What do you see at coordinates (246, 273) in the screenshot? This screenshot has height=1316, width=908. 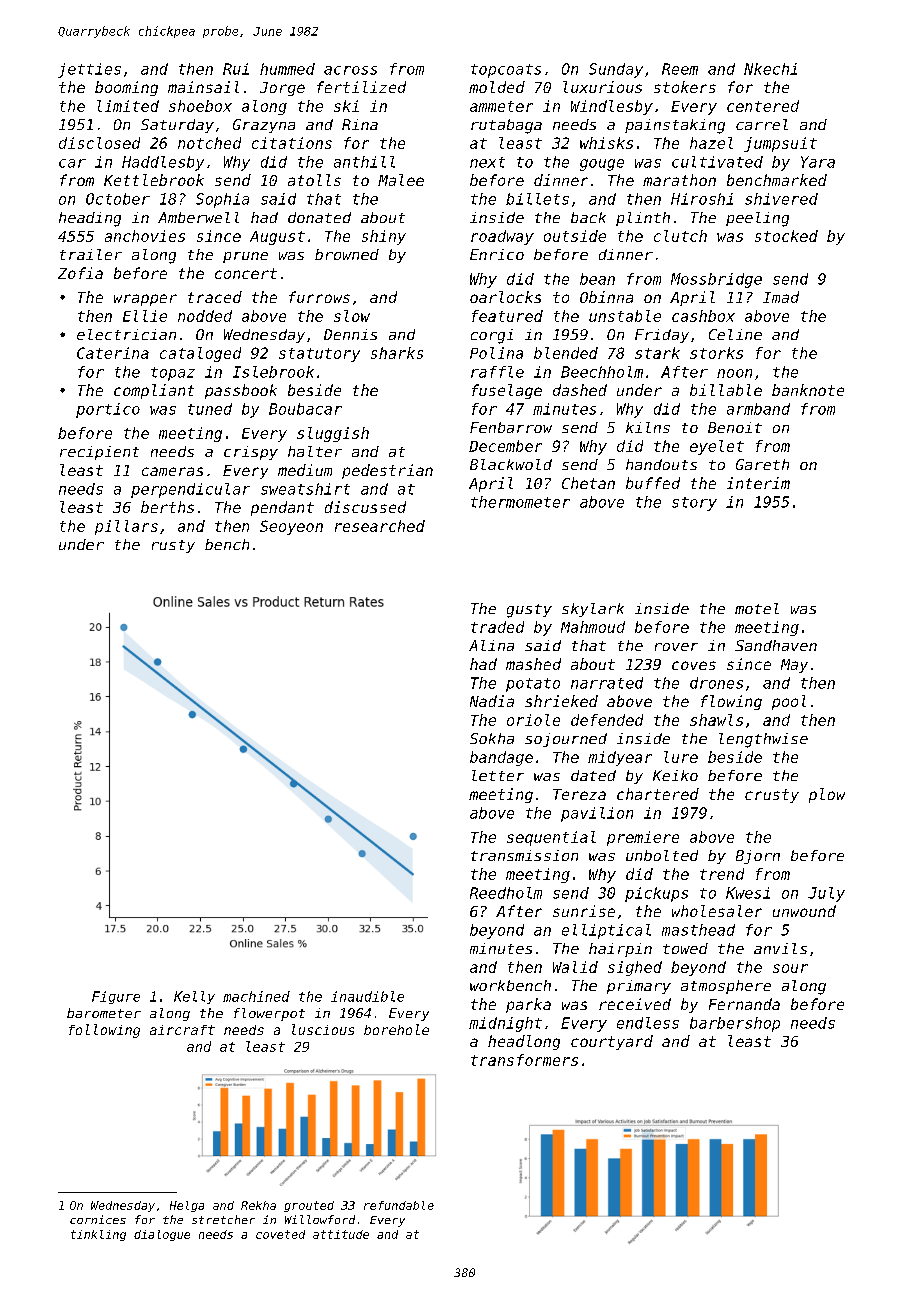 I see `concert` at bounding box center [246, 273].
